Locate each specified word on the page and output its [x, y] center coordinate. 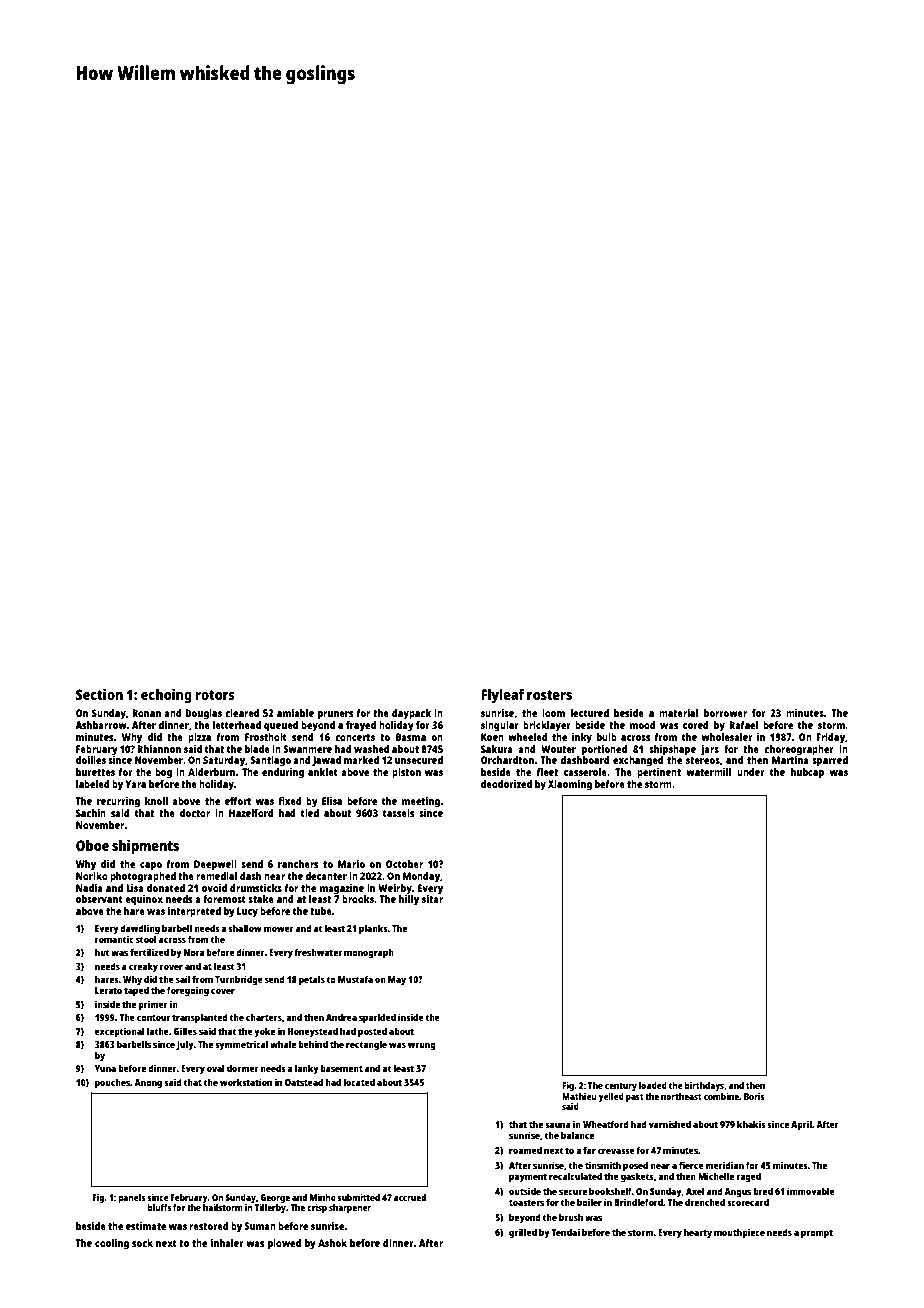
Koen [492, 737]
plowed [284, 1244]
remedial [216, 876]
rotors [215, 695]
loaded [653, 1085]
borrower [725, 713]
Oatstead [304, 1082]
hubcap [807, 773]
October [404, 864]
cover [223, 991]
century [621, 1087]
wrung [422, 1046]
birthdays [704, 1086]
